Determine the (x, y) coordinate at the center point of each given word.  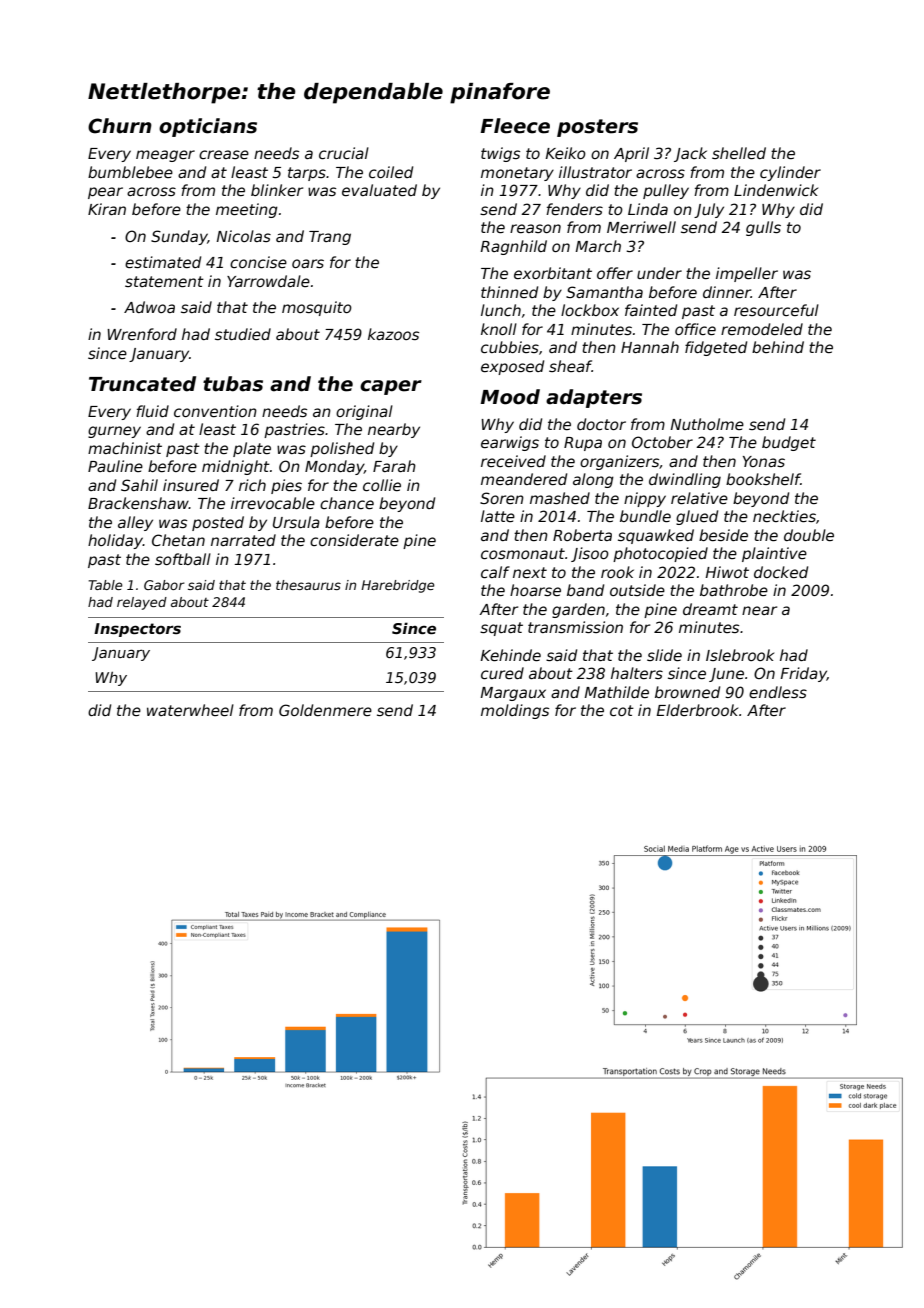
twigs (500, 154)
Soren (502, 498)
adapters (594, 398)
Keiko (565, 153)
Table (106, 585)
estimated (163, 262)
